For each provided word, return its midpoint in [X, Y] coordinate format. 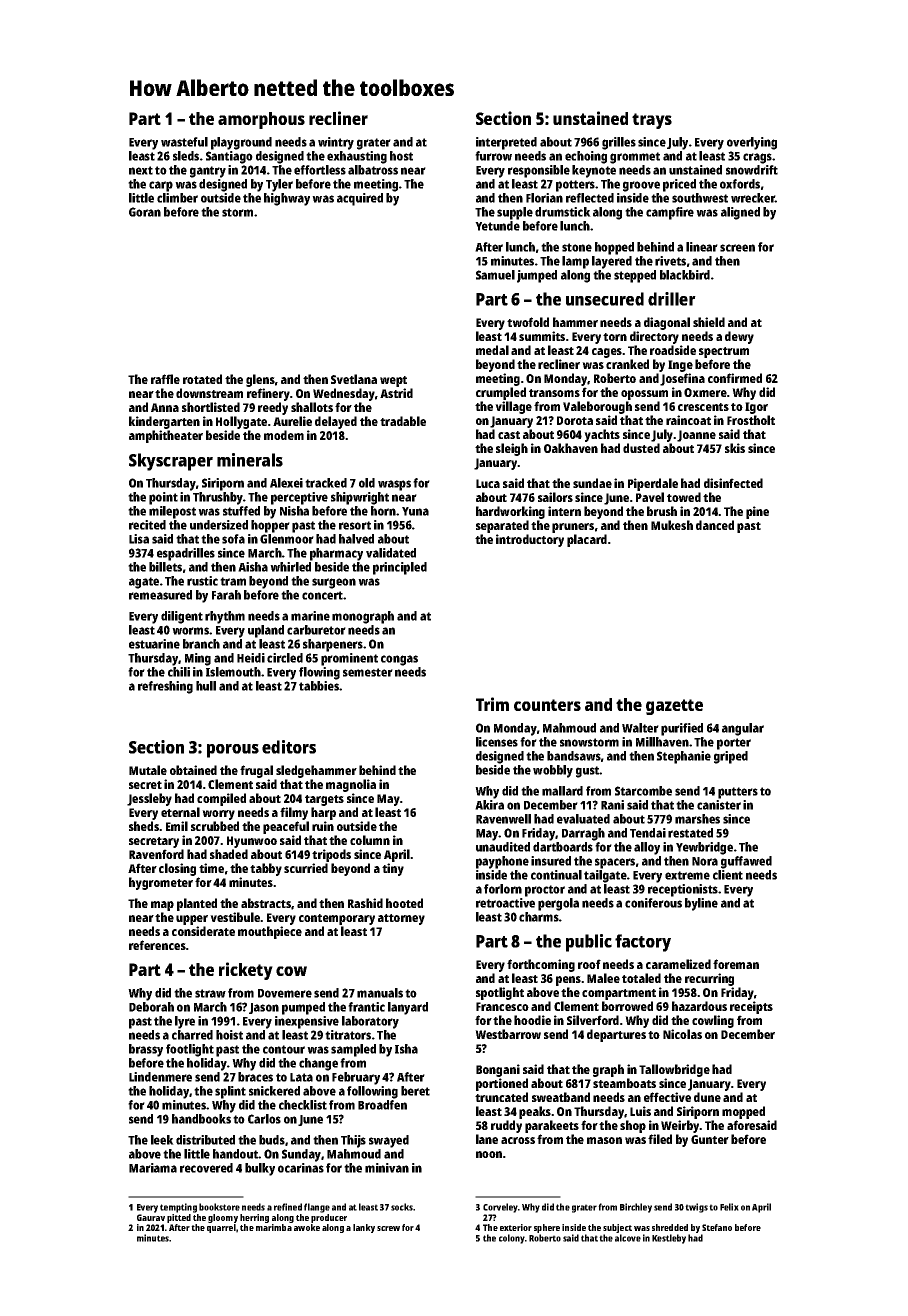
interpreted [506, 143]
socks [402, 1207]
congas [399, 660]
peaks [535, 1112]
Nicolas [682, 1034]
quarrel [221, 1228]
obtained [193, 770]
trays [652, 121]
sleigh [512, 449]
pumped [303, 1008]
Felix [729, 1207]
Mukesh [672, 525]
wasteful [184, 142]
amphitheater [166, 436]
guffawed [746, 862]
